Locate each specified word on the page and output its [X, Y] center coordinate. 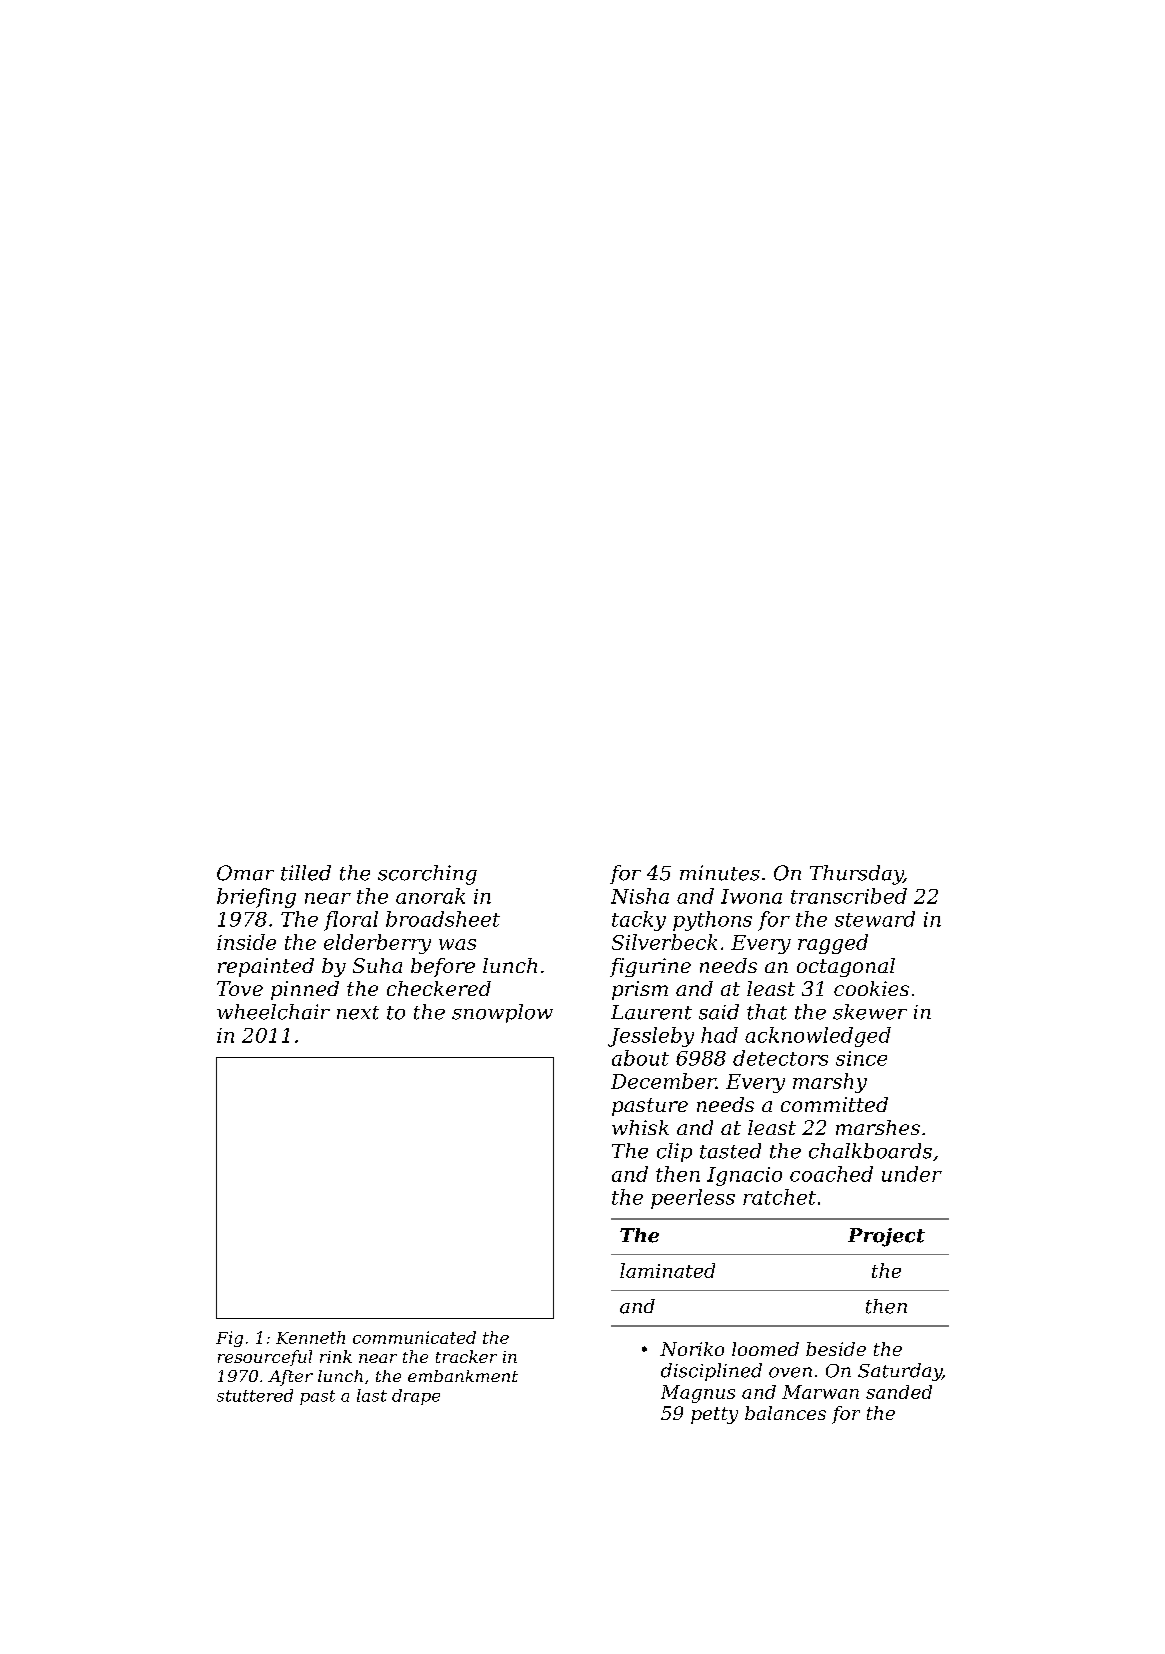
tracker [466, 1356]
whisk [640, 1127]
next [358, 1013]
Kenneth [310, 1337]
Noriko [692, 1349]
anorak [430, 896]
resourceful [265, 1358]
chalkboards [870, 1151]
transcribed [849, 896]
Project [886, 1237]
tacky [639, 921]
